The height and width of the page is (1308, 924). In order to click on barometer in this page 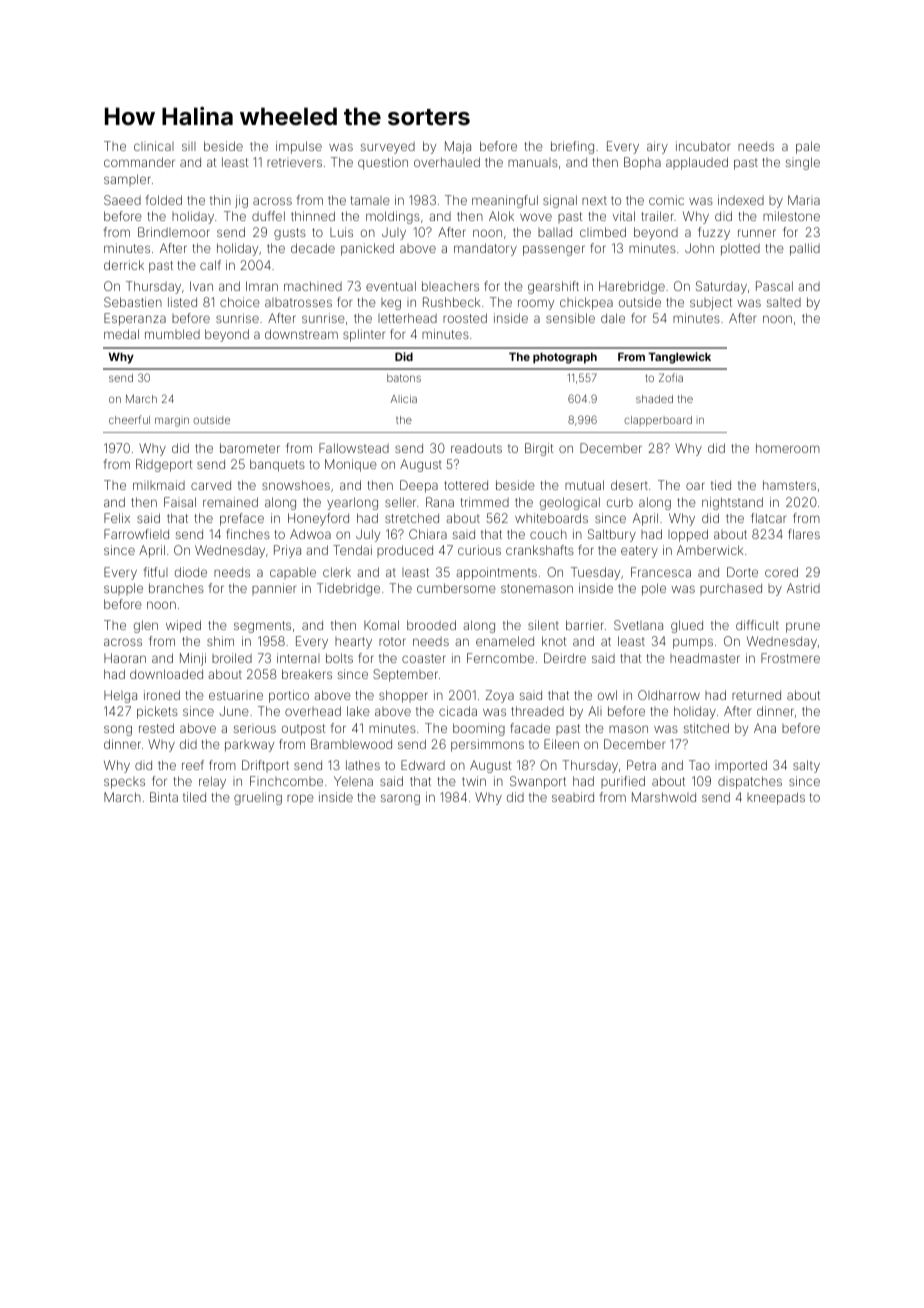, I will do `click(250, 448)`.
